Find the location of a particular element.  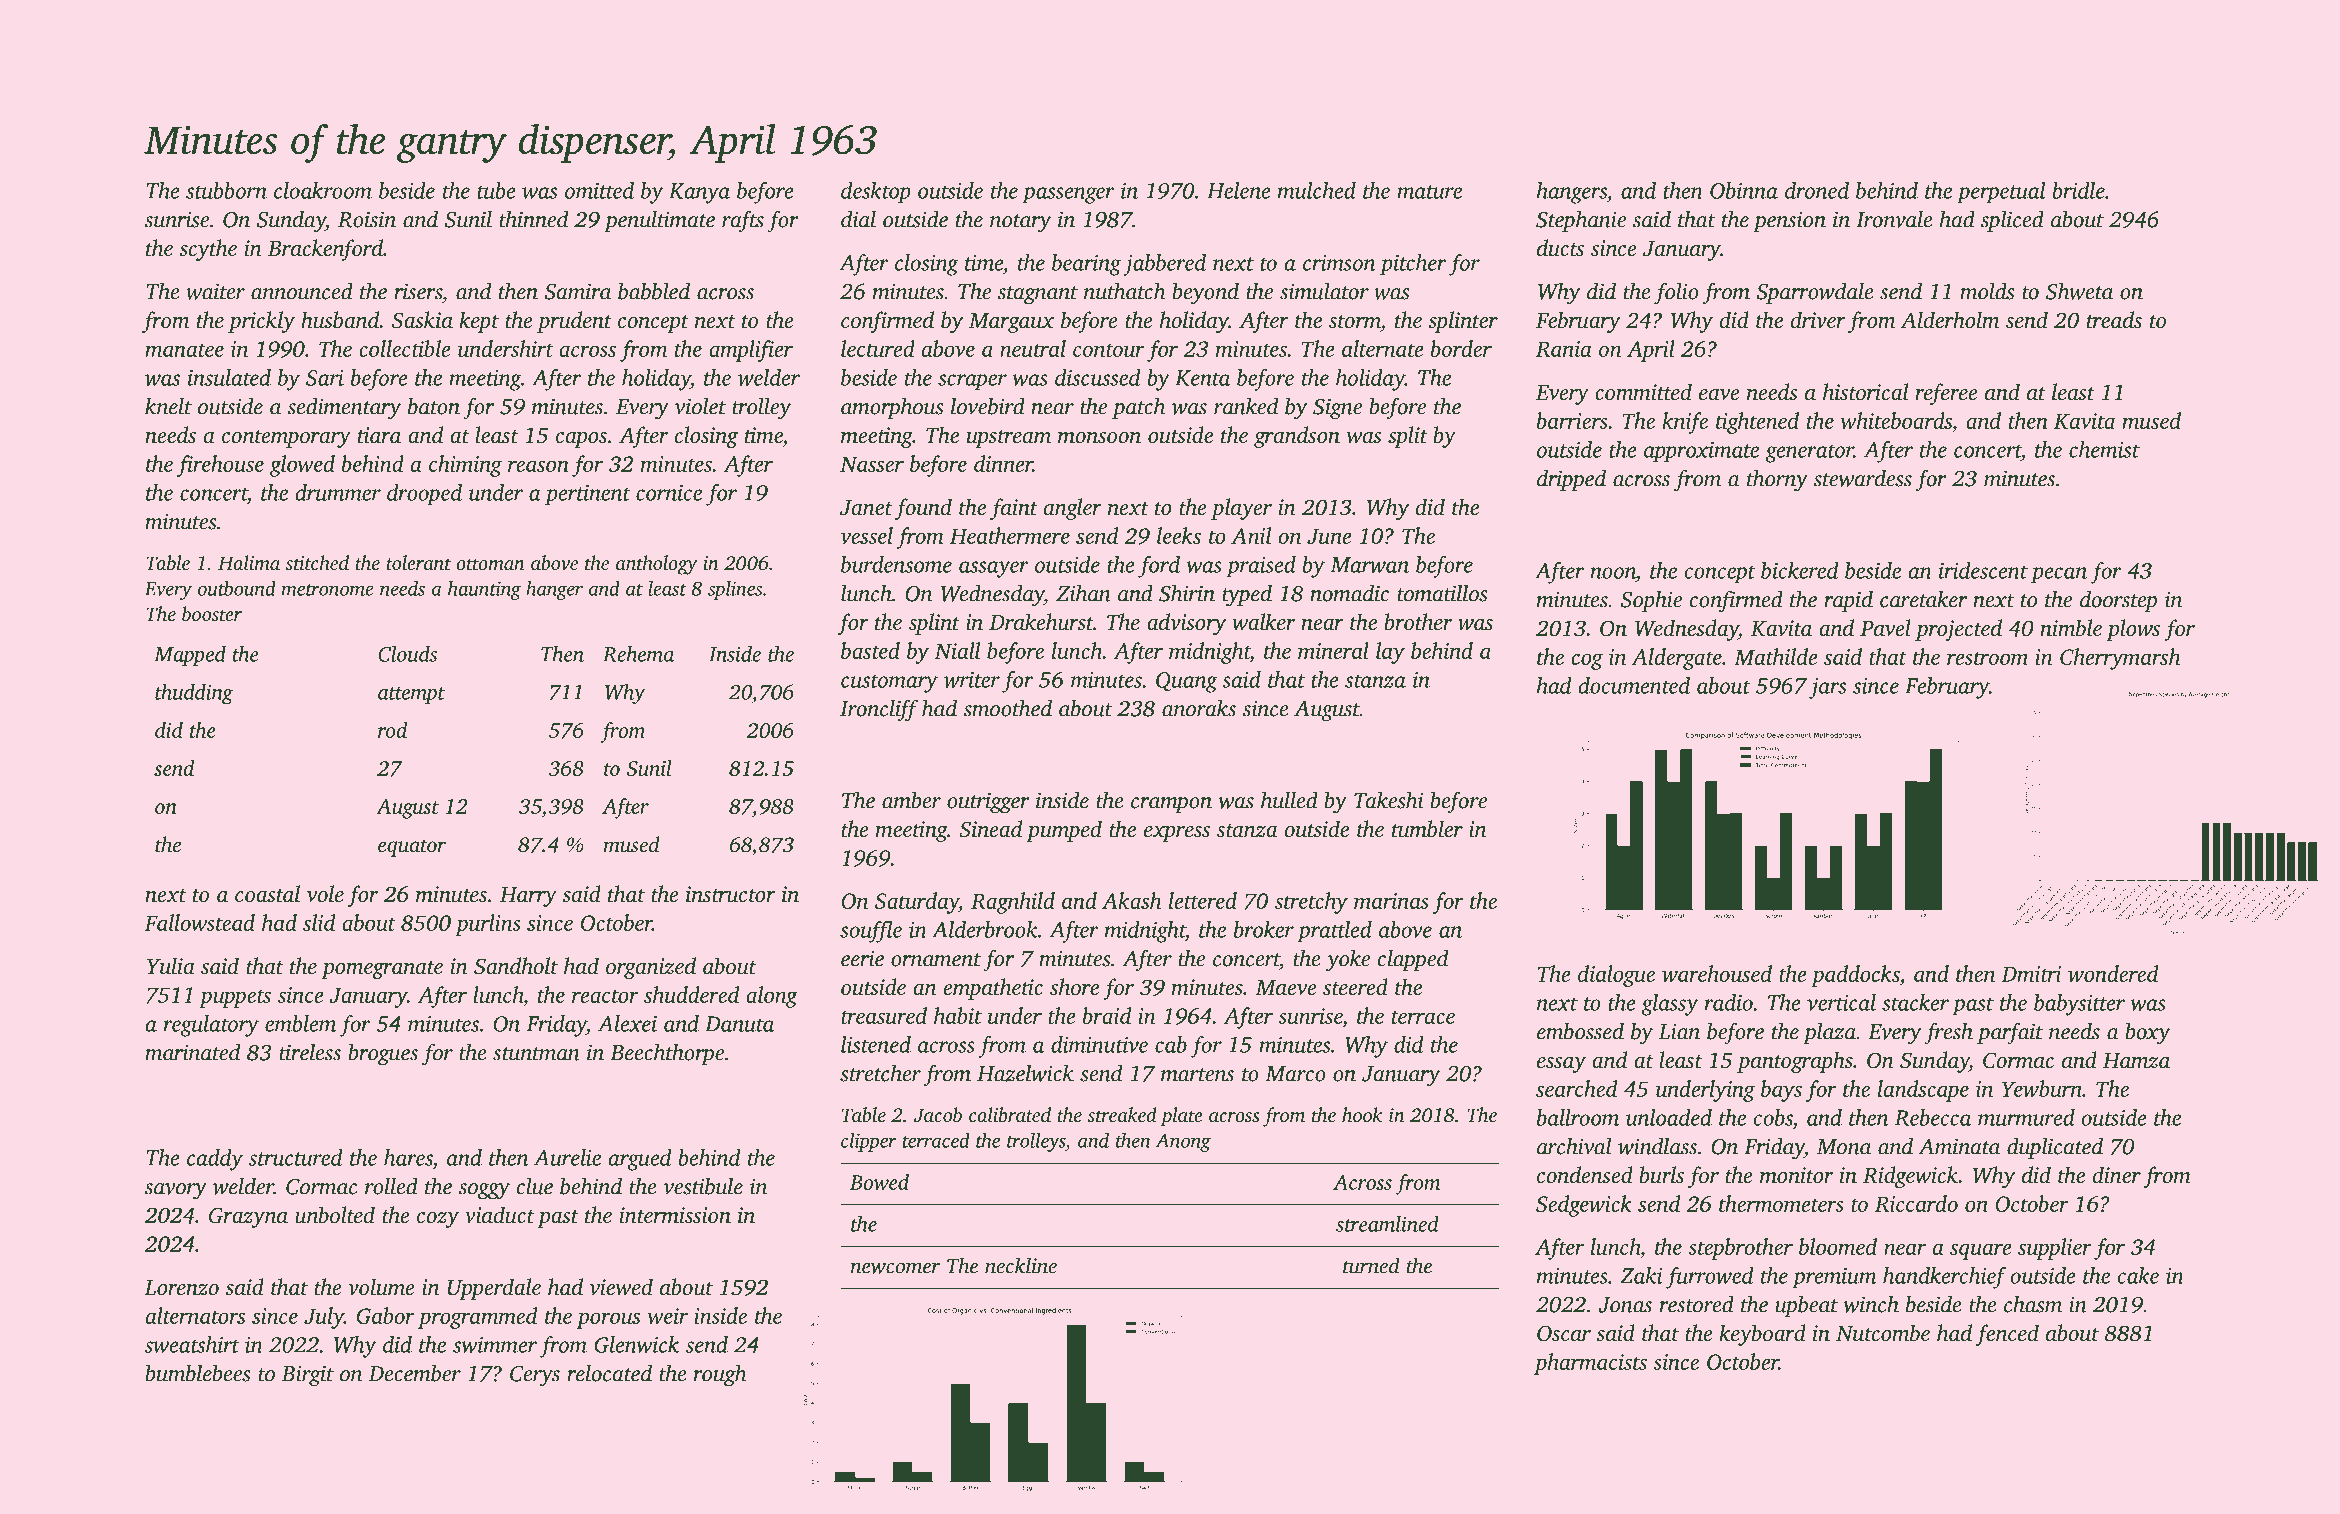

haunting is located at coordinates (484, 590).
